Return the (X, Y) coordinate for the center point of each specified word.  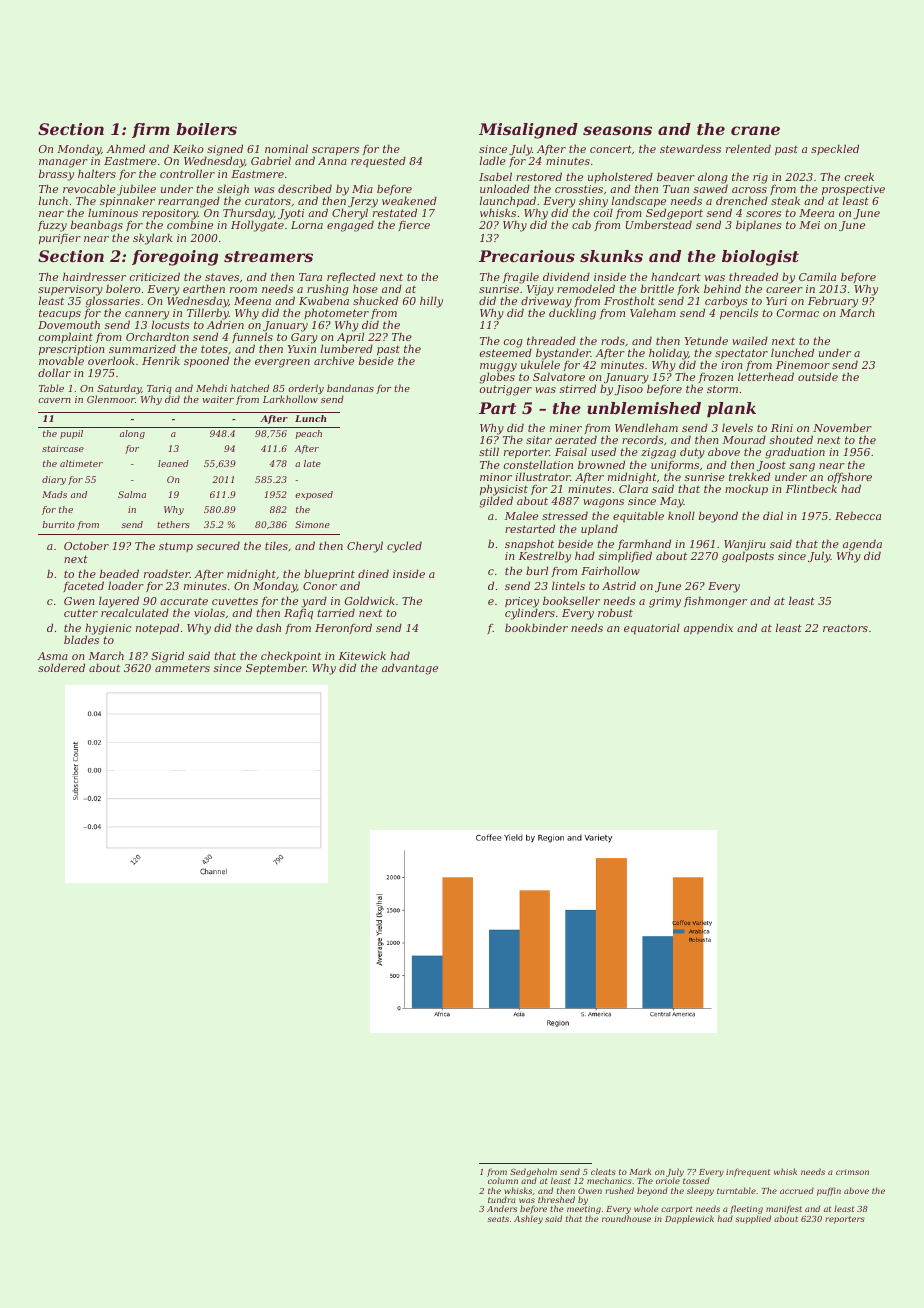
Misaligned (528, 131)
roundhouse (626, 1218)
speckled (835, 149)
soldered (61, 667)
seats (498, 1219)
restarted (530, 528)
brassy (56, 175)
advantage (410, 669)
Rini (782, 428)
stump (176, 547)
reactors (845, 628)
